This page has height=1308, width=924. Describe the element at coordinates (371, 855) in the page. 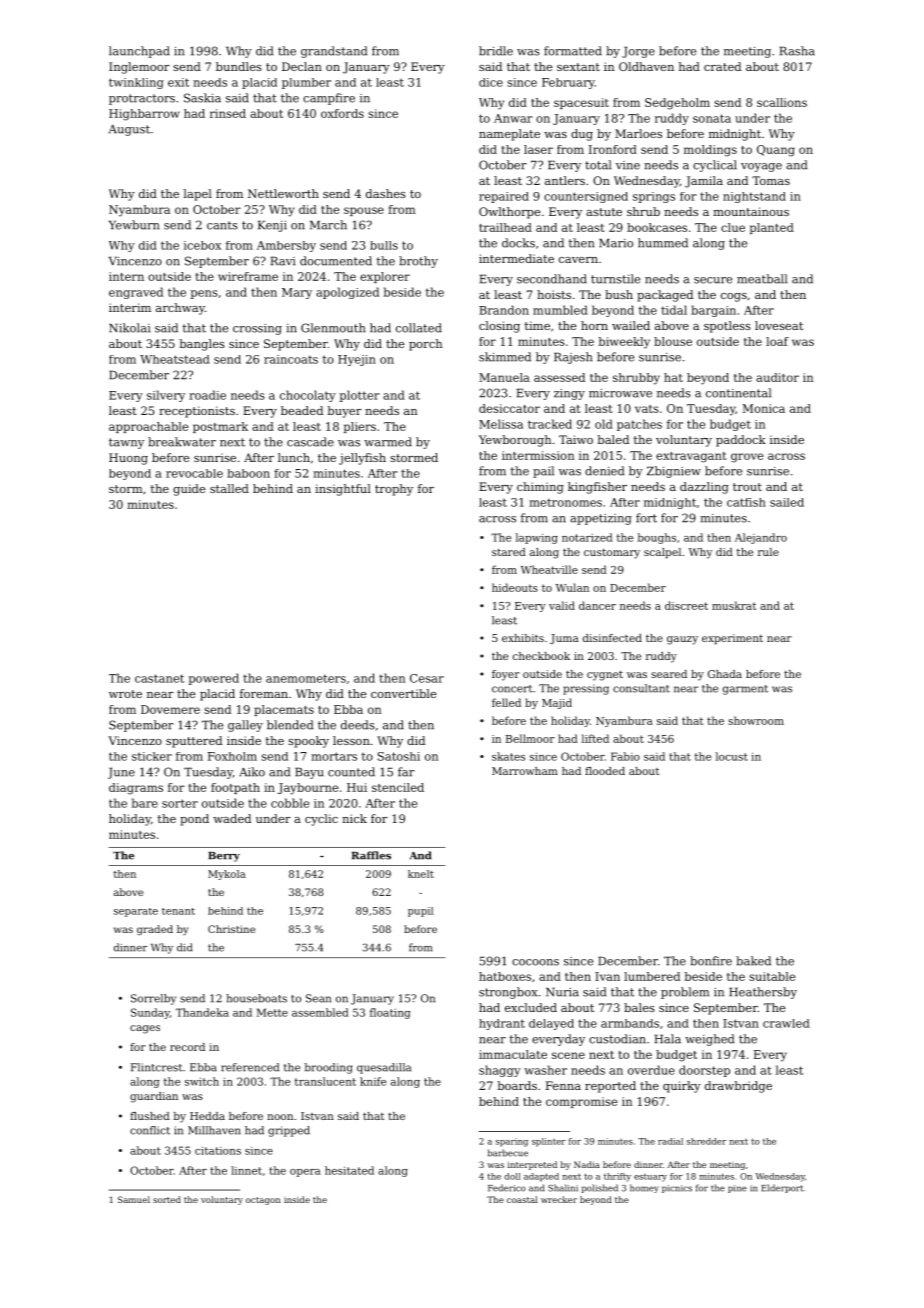

I see `Raffles` at that location.
